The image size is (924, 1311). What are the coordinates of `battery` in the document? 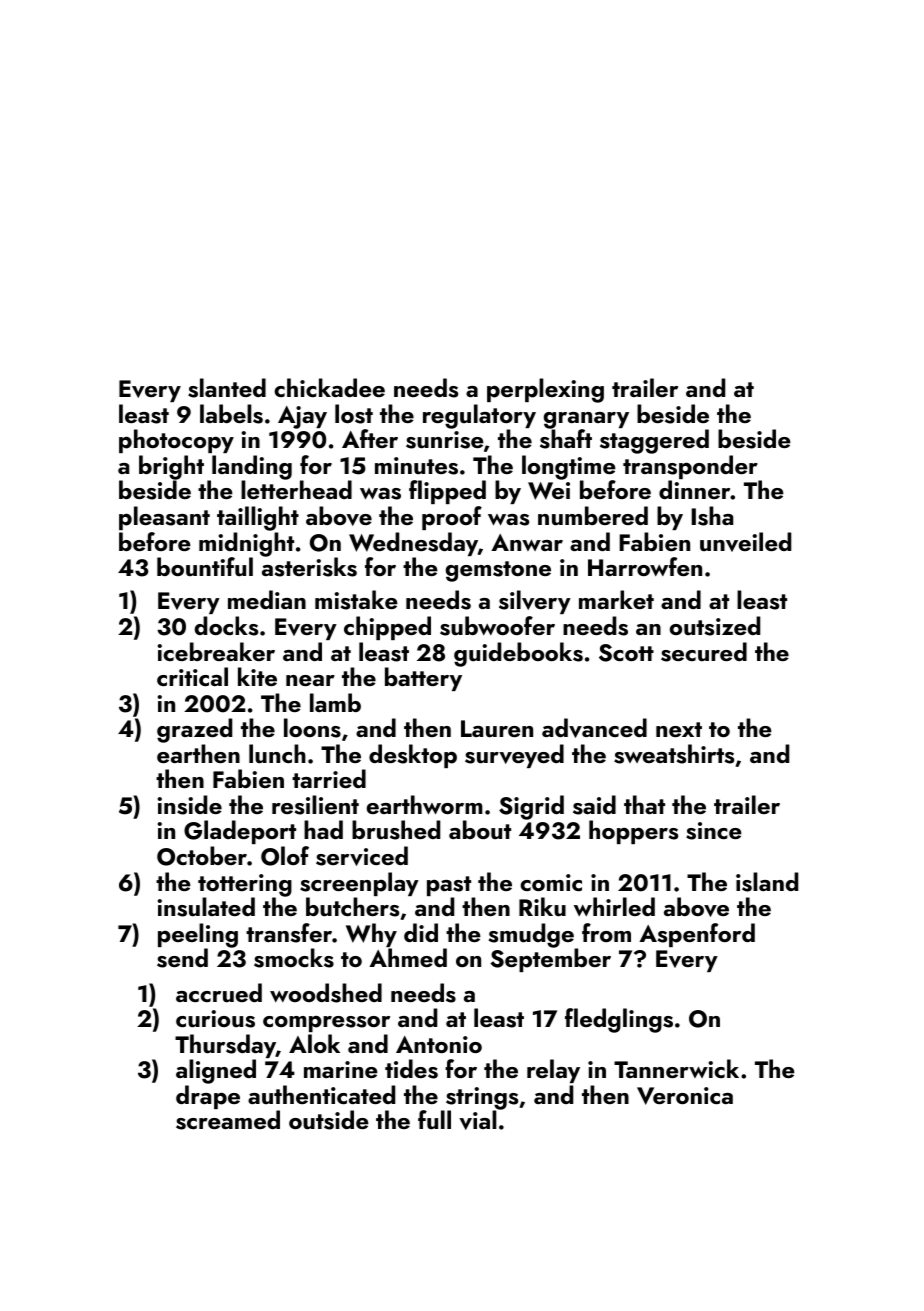 It's located at (423, 679).
